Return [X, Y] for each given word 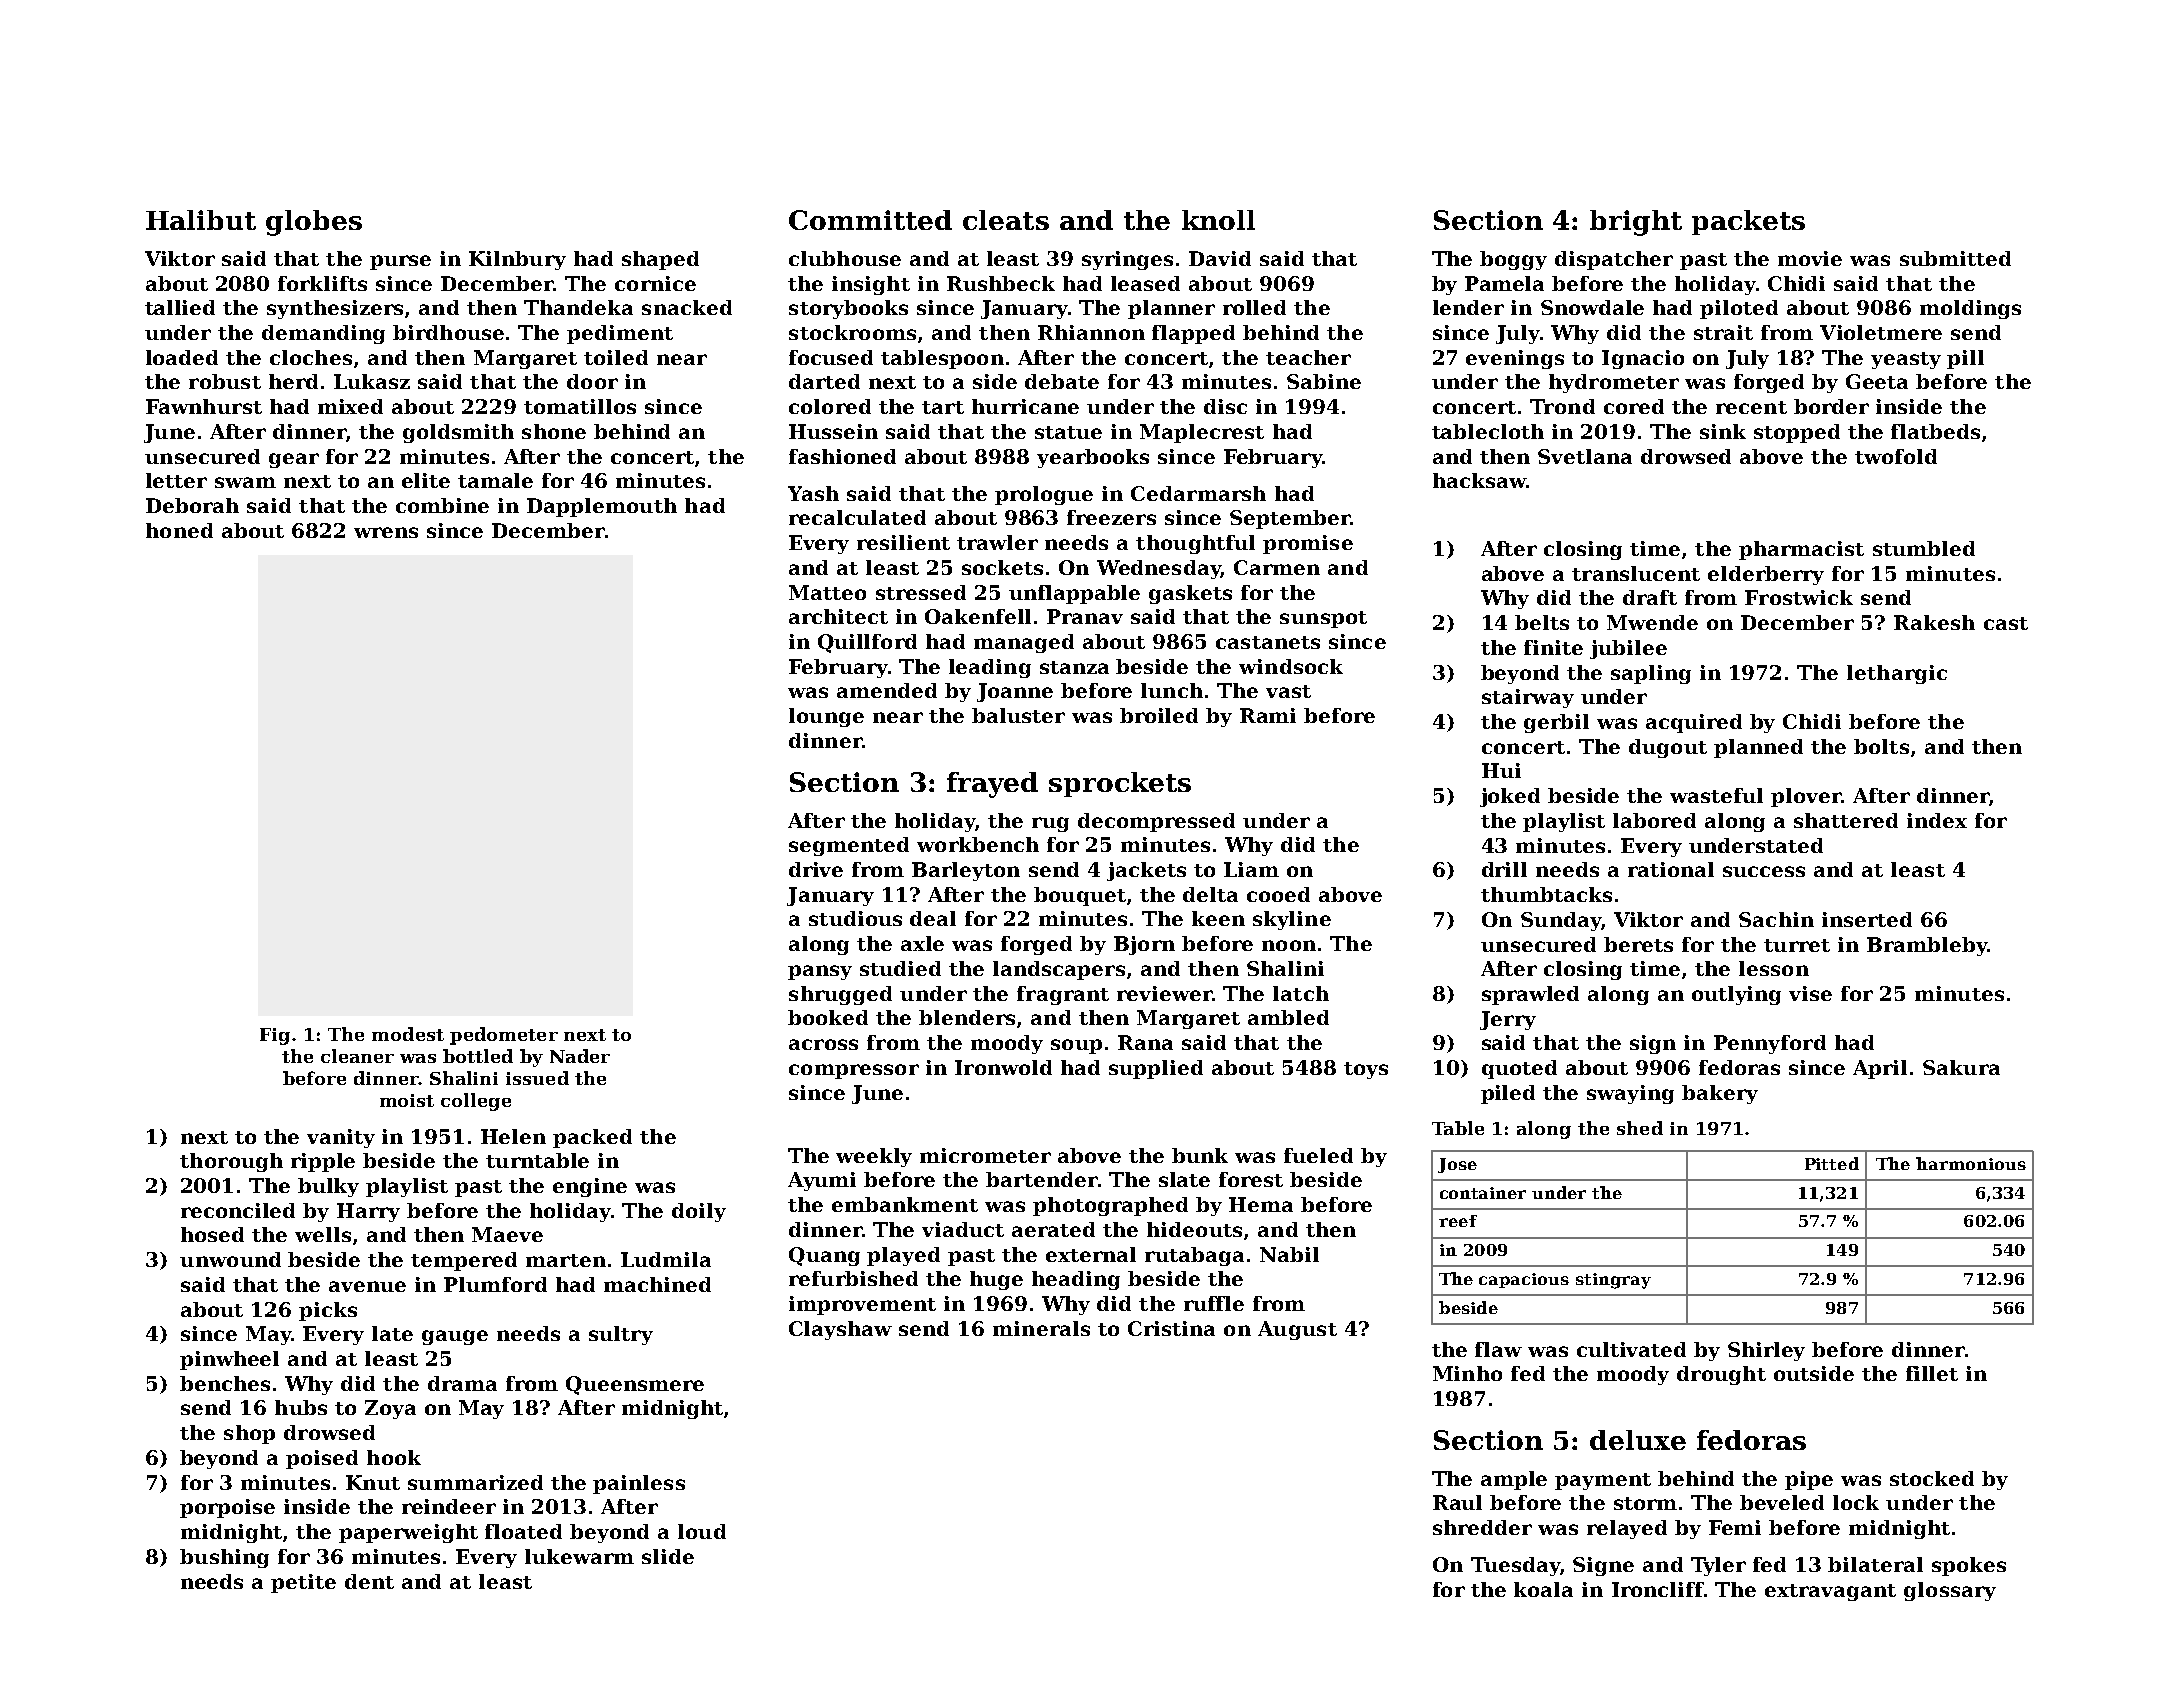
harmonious [1971, 1163]
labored [1654, 820]
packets [1748, 222]
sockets [1002, 567]
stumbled [1924, 548]
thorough [231, 1162]
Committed [870, 220]
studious [855, 918]
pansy [820, 972]
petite [303, 1583]
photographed [1110, 1206]
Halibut [201, 220]
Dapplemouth [602, 507]
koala [1543, 1589]
